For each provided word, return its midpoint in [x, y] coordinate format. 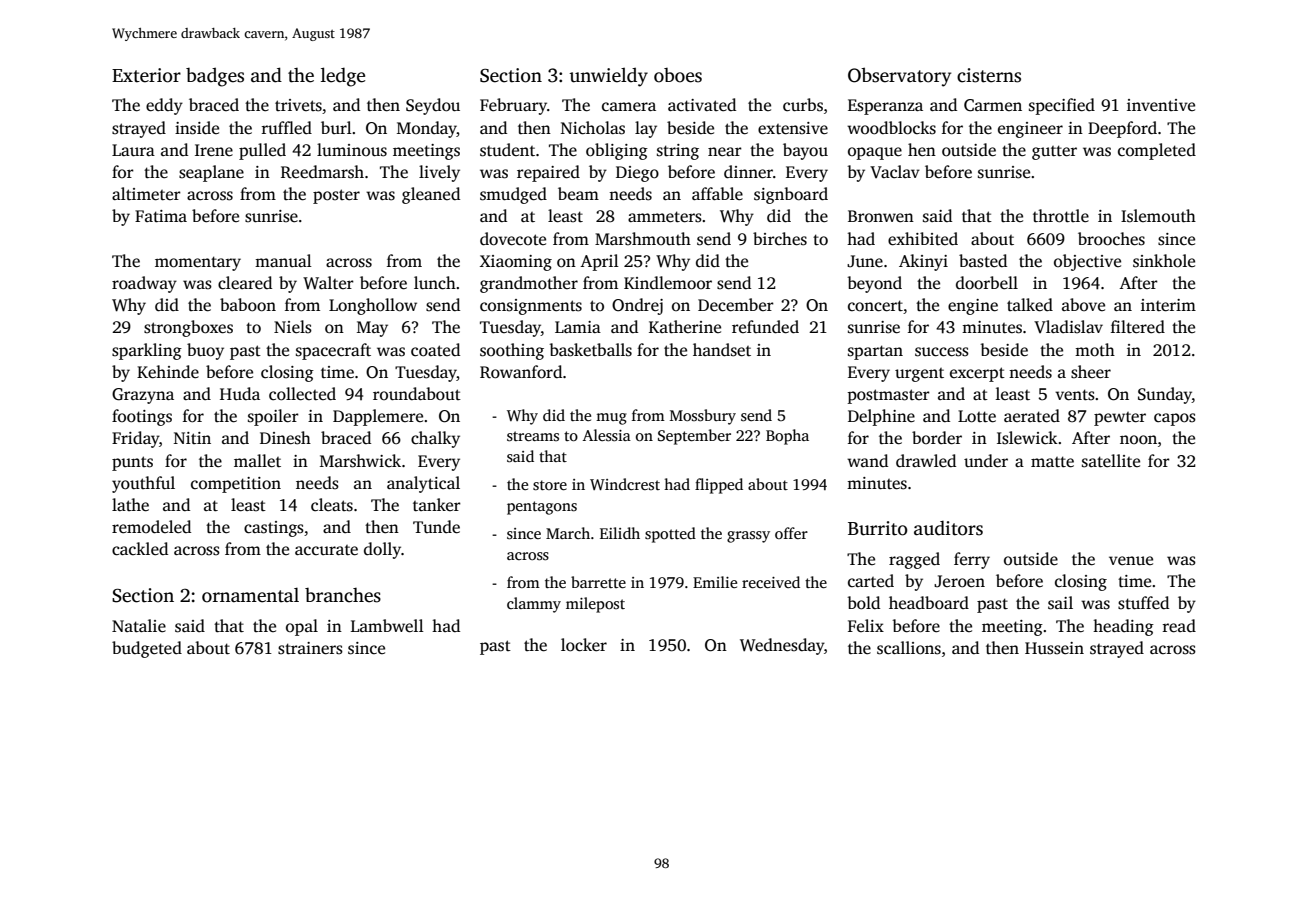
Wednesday [782, 646]
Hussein [1054, 648]
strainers [310, 648]
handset [722, 350]
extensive [793, 128]
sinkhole [1164, 261]
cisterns [989, 75]
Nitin [192, 438]
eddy [164, 106]
